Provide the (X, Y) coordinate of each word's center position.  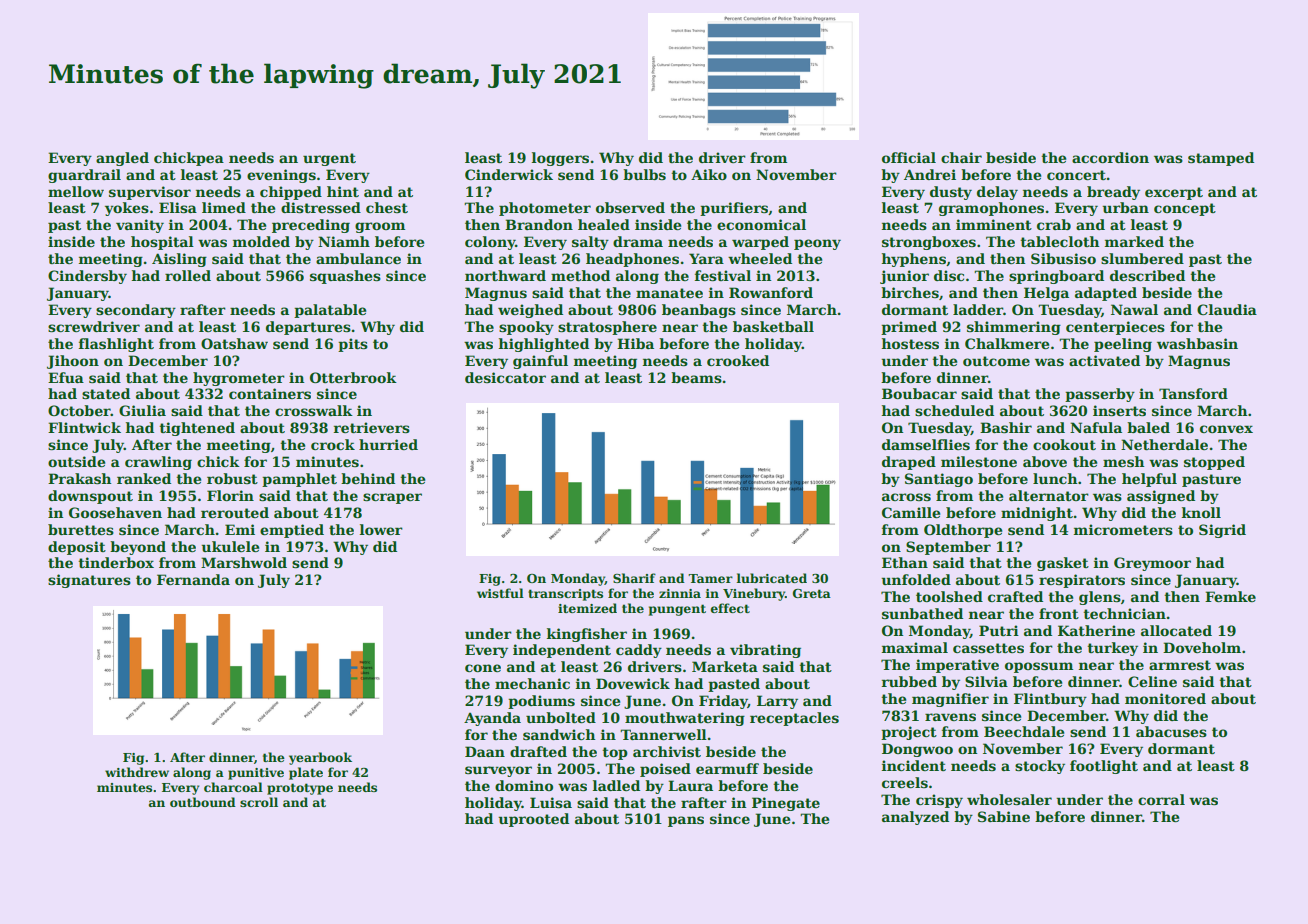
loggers (560, 159)
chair (961, 157)
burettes (81, 529)
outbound (203, 802)
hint (343, 191)
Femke (1230, 596)
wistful (500, 593)
